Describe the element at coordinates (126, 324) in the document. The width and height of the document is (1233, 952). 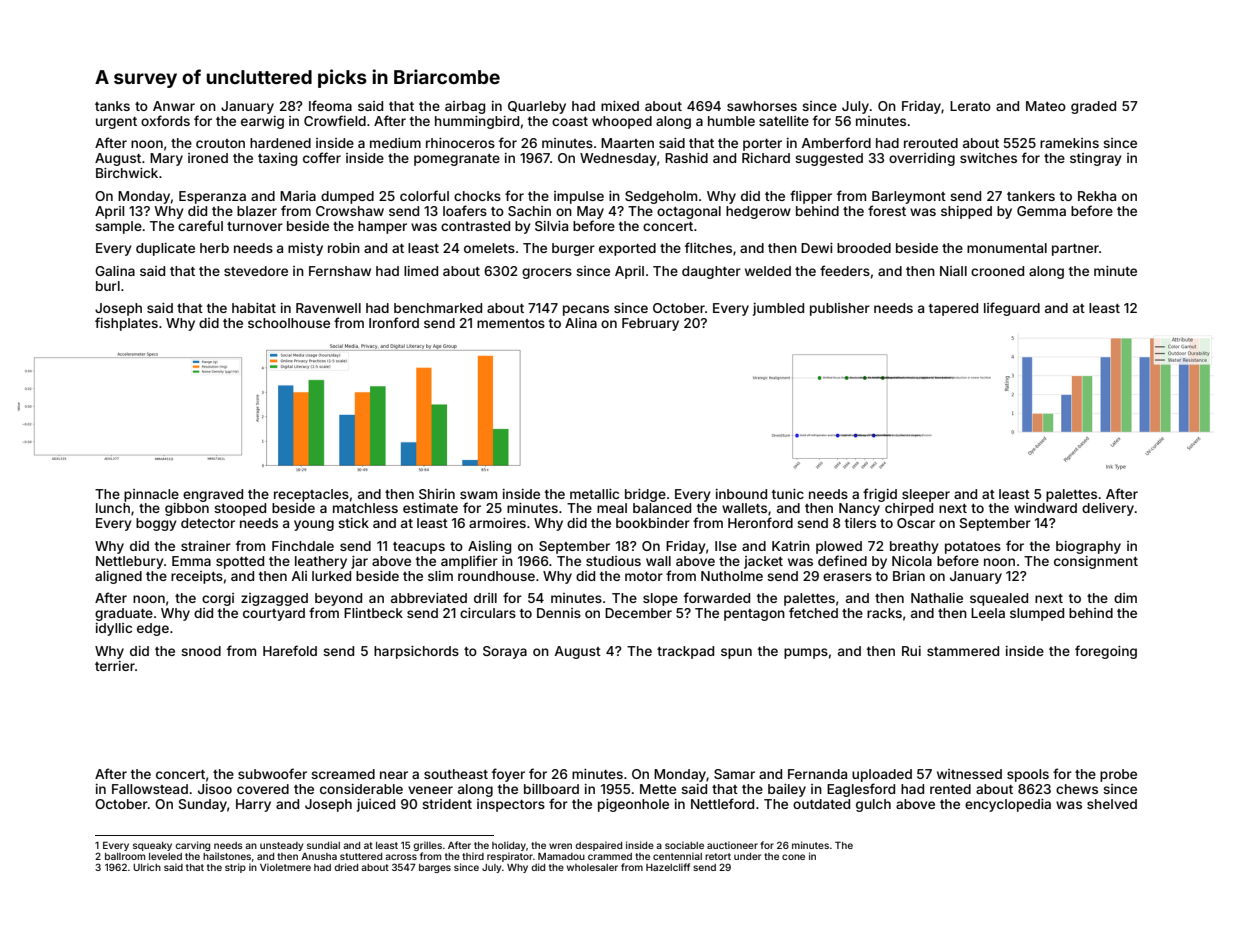
I see `fishplates` at that location.
